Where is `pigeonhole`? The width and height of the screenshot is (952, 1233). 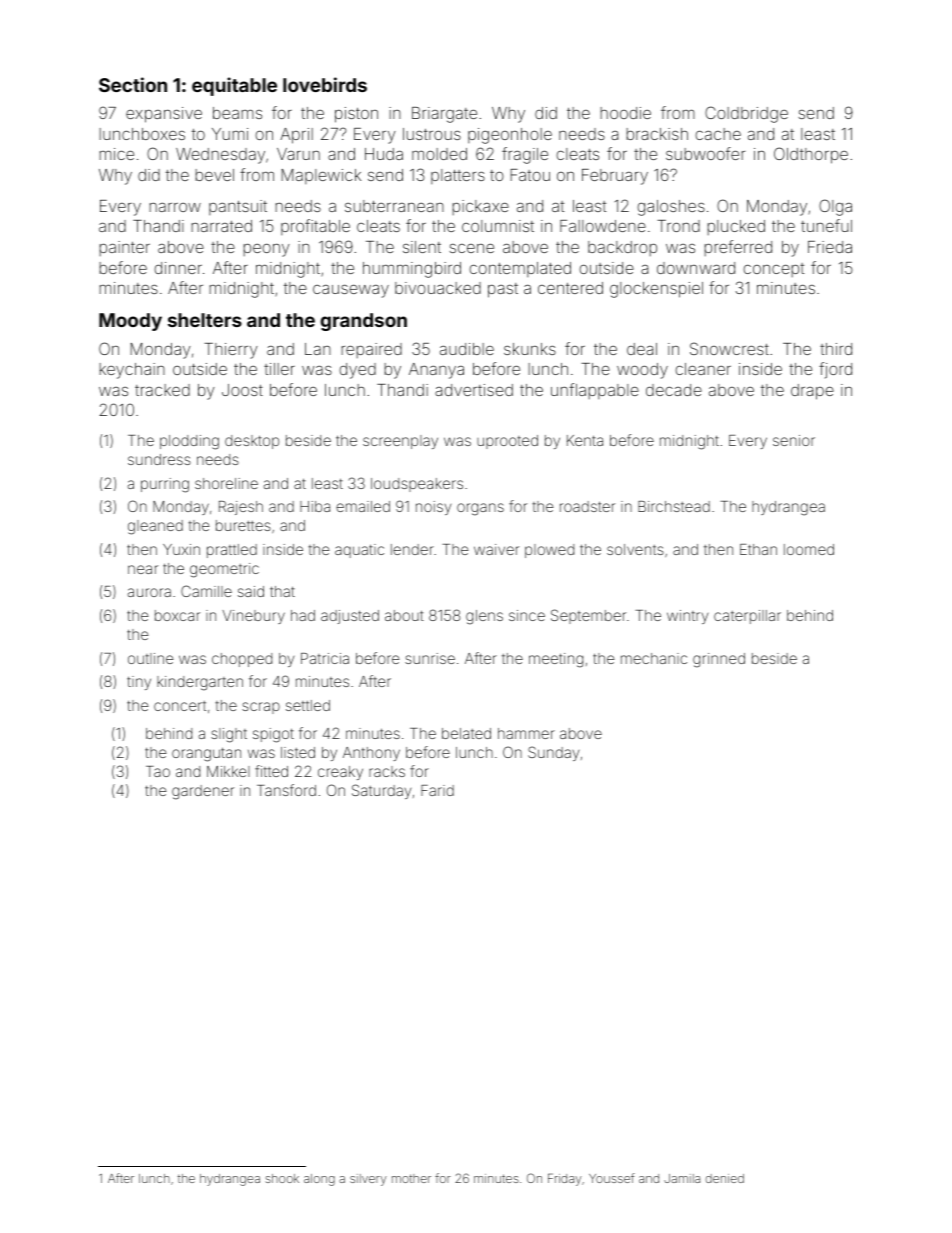 pigeonhole is located at coordinates (510, 136).
